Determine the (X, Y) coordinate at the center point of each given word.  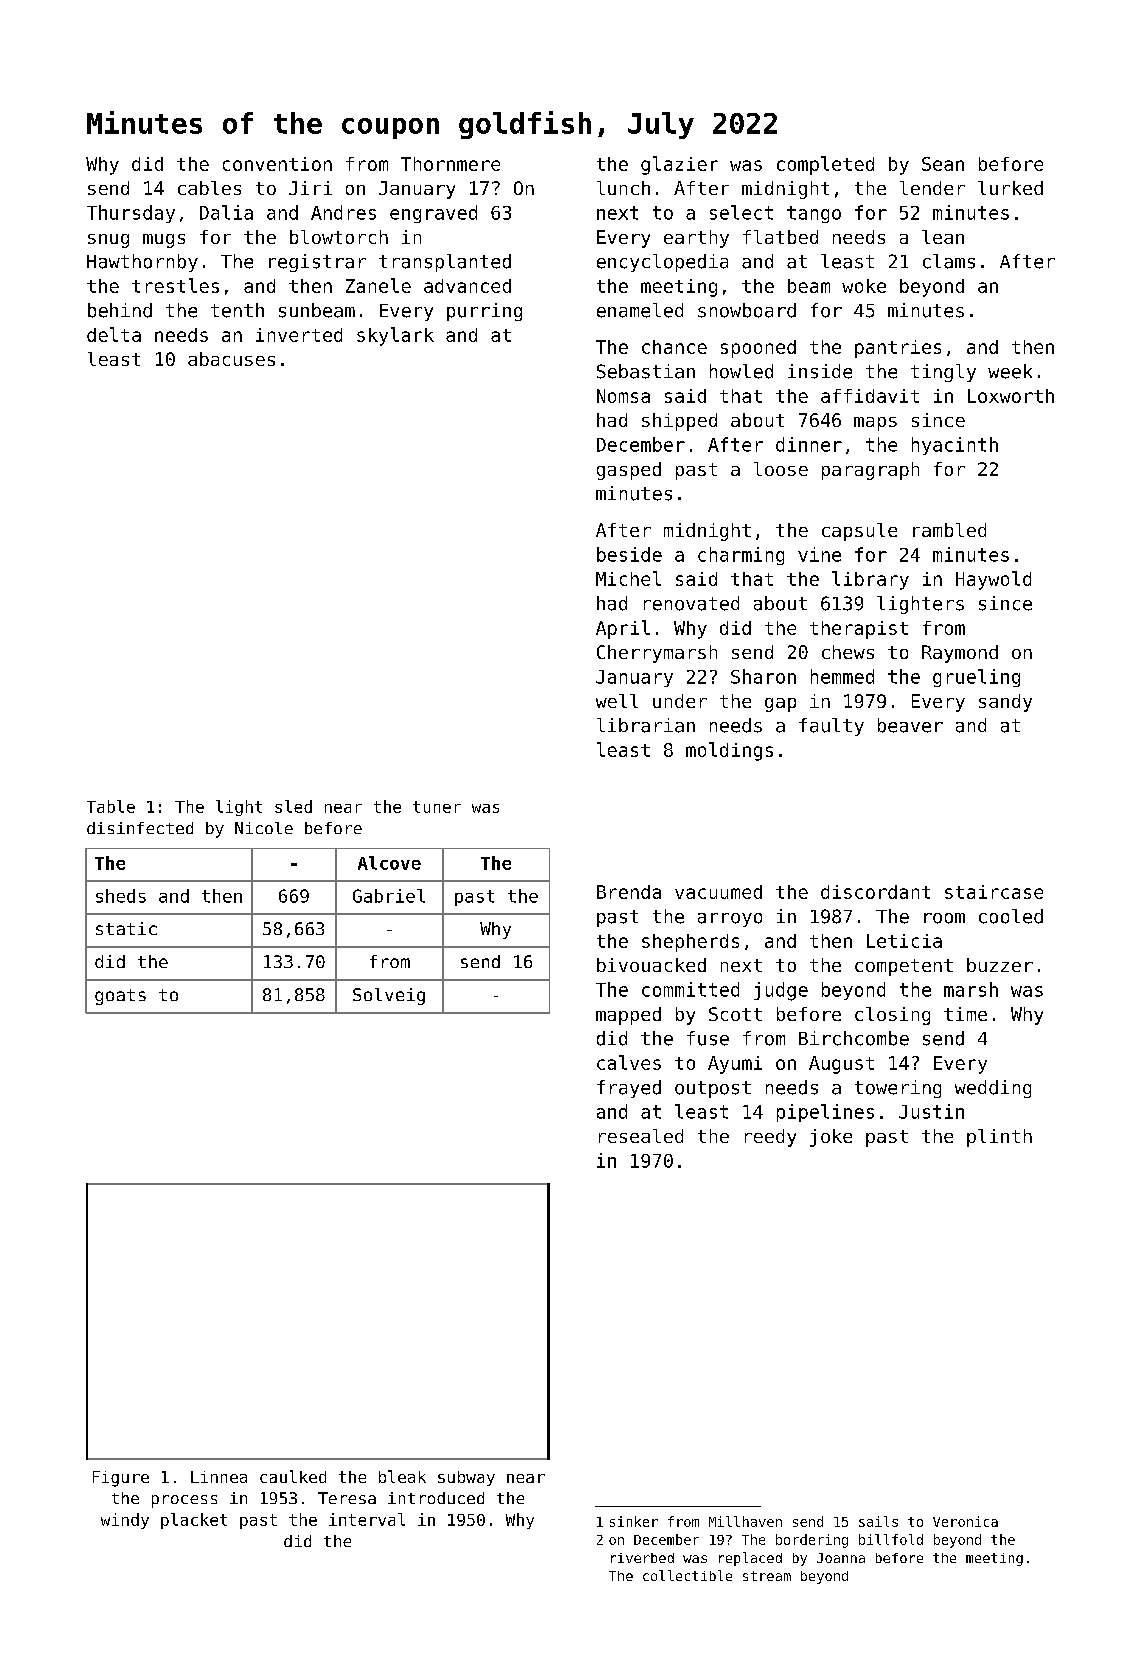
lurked (1010, 188)
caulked (293, 1476)
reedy (770, 1138)
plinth (999, 1138)
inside (820, 371)
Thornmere (450, 164)
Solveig (389, 996)
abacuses (231, 359)
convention (277, 164)
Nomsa (623, 396)
